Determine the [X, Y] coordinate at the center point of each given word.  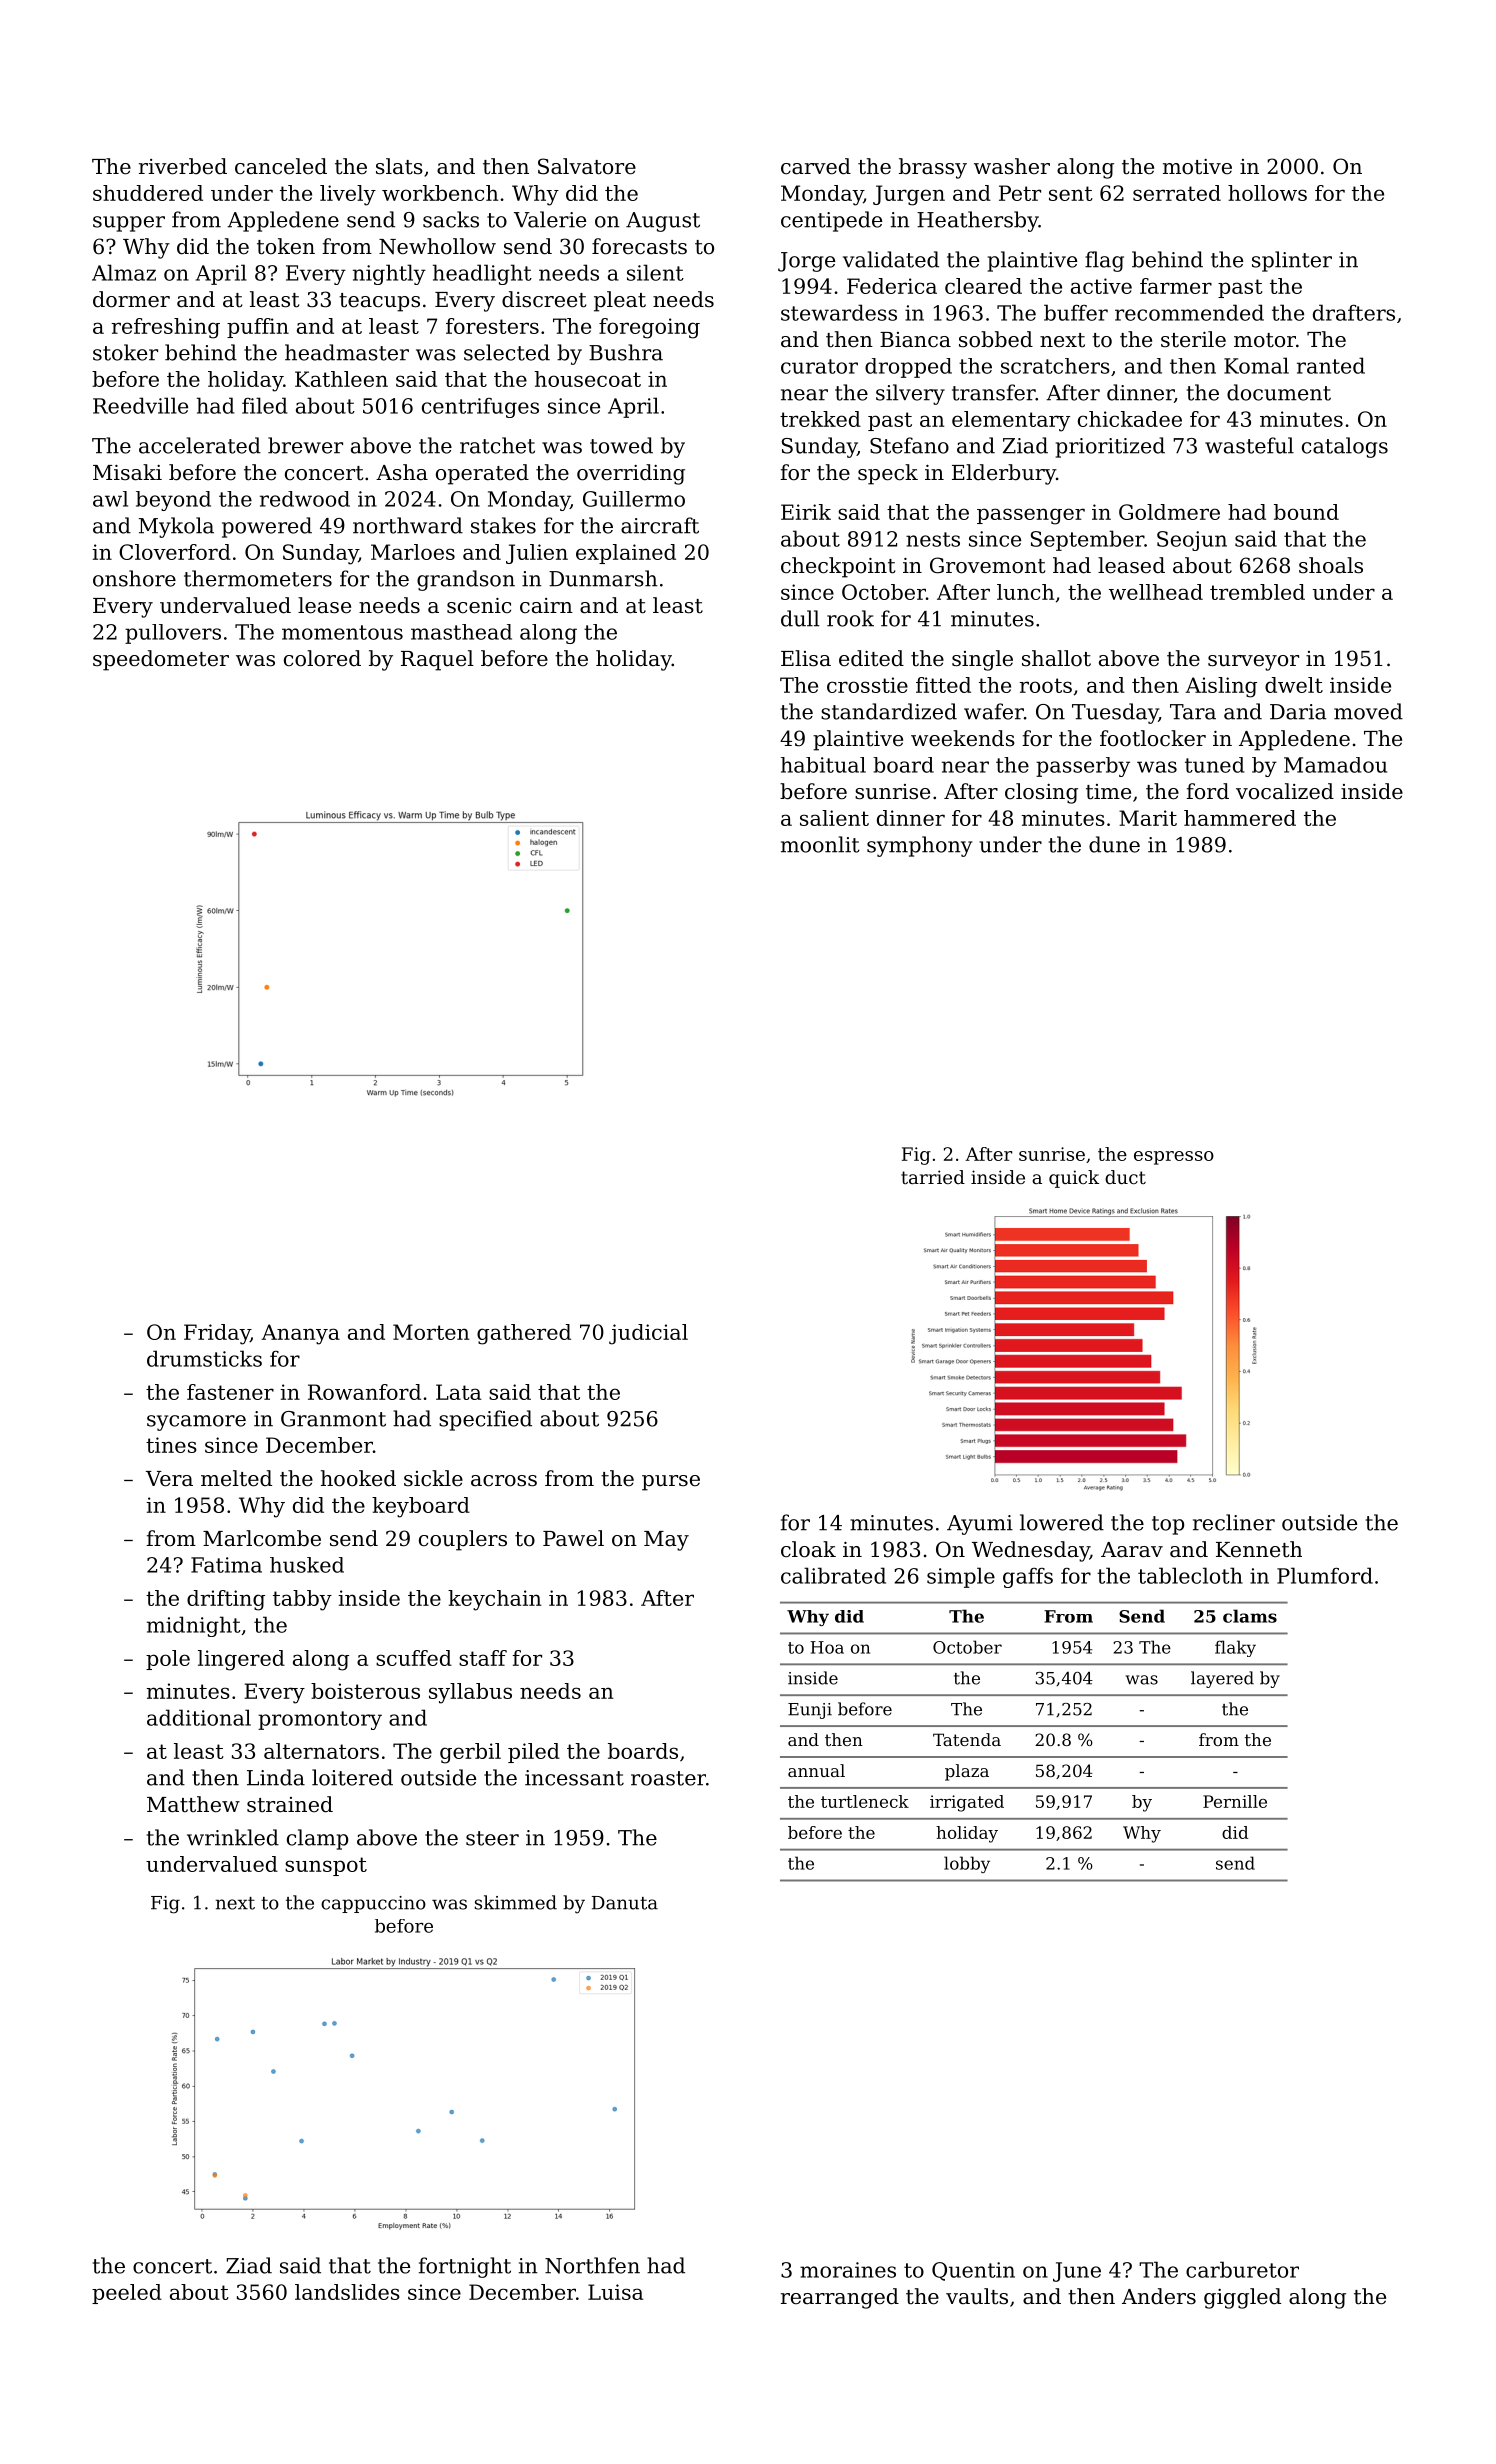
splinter [1292, 261]
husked [307, 1565]
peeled [127, 2294]
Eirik [806, 512]
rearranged [840, 2298]
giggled [1242, 2298]
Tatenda [967, 1739]
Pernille [1235, 1801]
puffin [258, 328]
